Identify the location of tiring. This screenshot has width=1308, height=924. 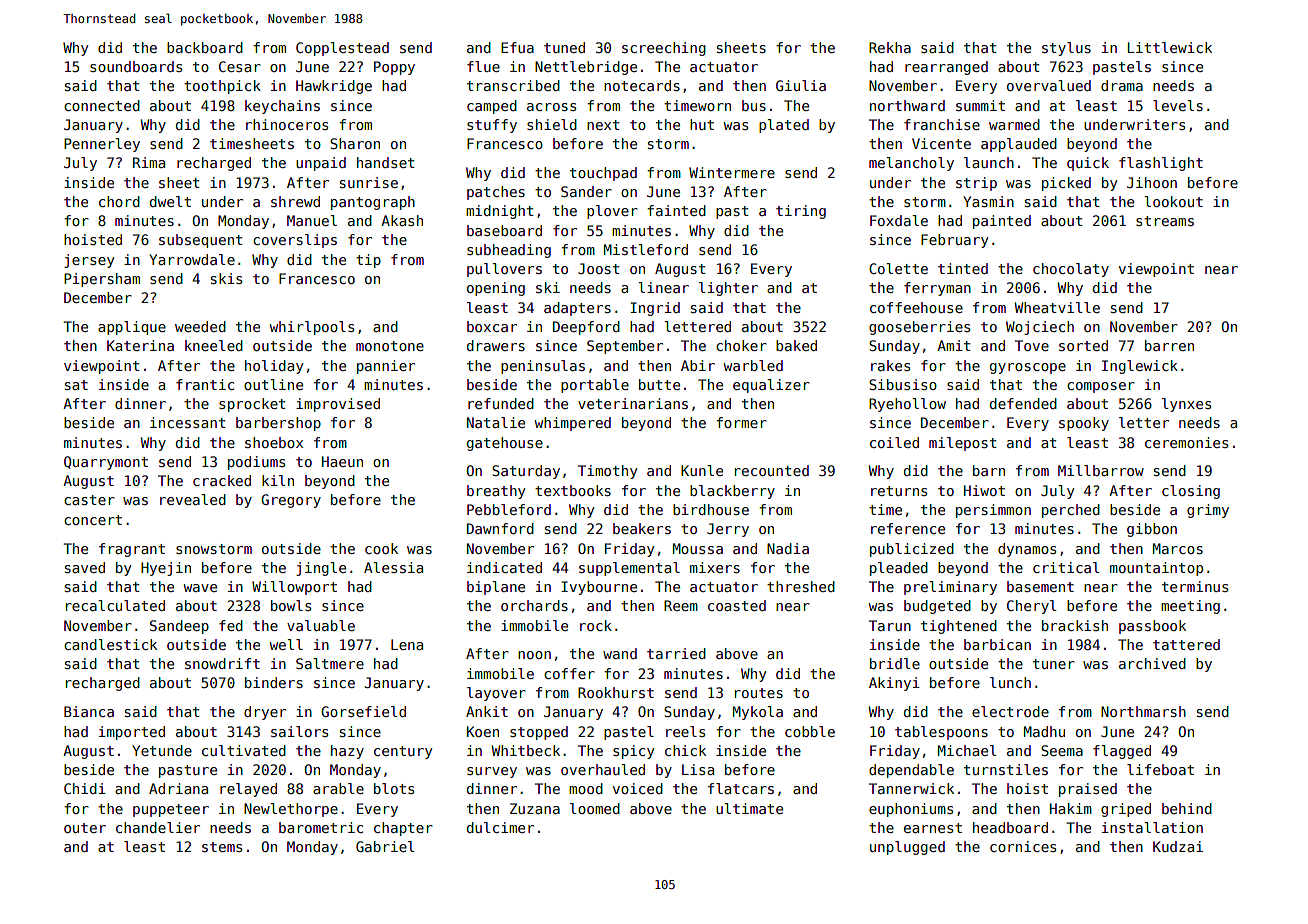
(801, 212).
